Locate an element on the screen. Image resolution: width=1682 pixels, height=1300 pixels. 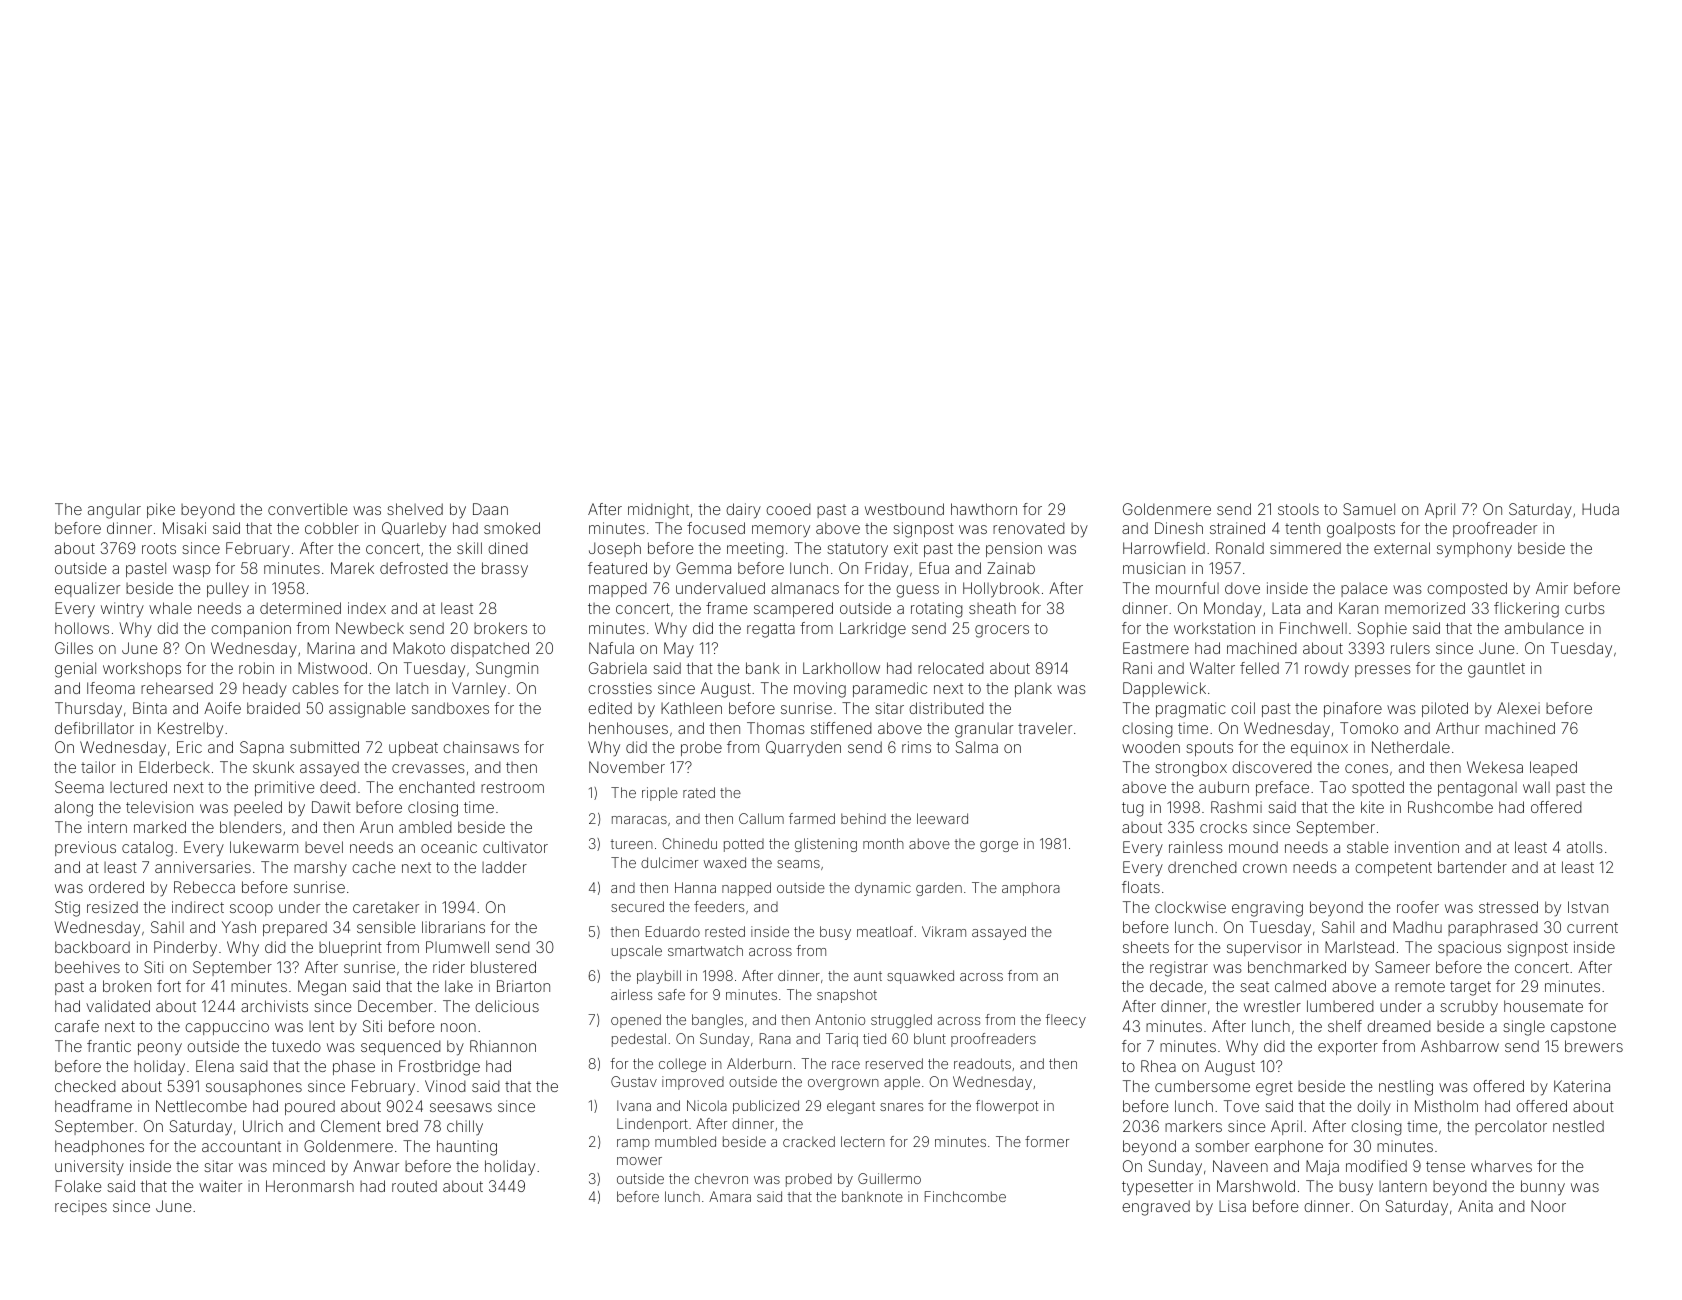
Amir is located at coordinates (1552, 588).
